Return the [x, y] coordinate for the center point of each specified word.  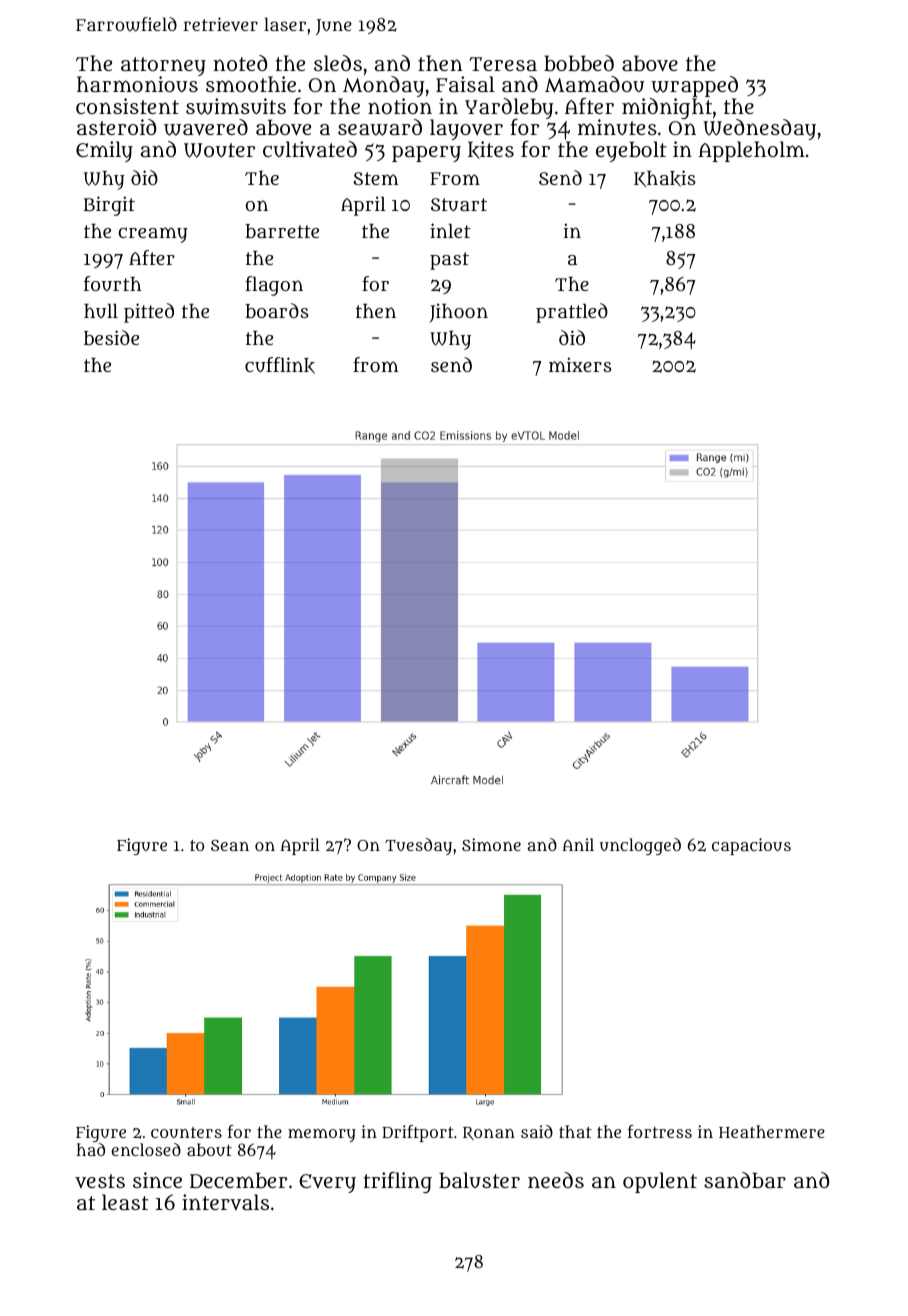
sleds [338, 63]
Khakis [665, 178]
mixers [580, 364]
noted [240, 63]
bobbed [579, 63]
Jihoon [459, 312]
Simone [491, 844]
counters [186, 1132]
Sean [230, 845]
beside [111, 337]
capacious [751, 846]
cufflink [280, 365]
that [575, 1131]
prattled [572, 313]
